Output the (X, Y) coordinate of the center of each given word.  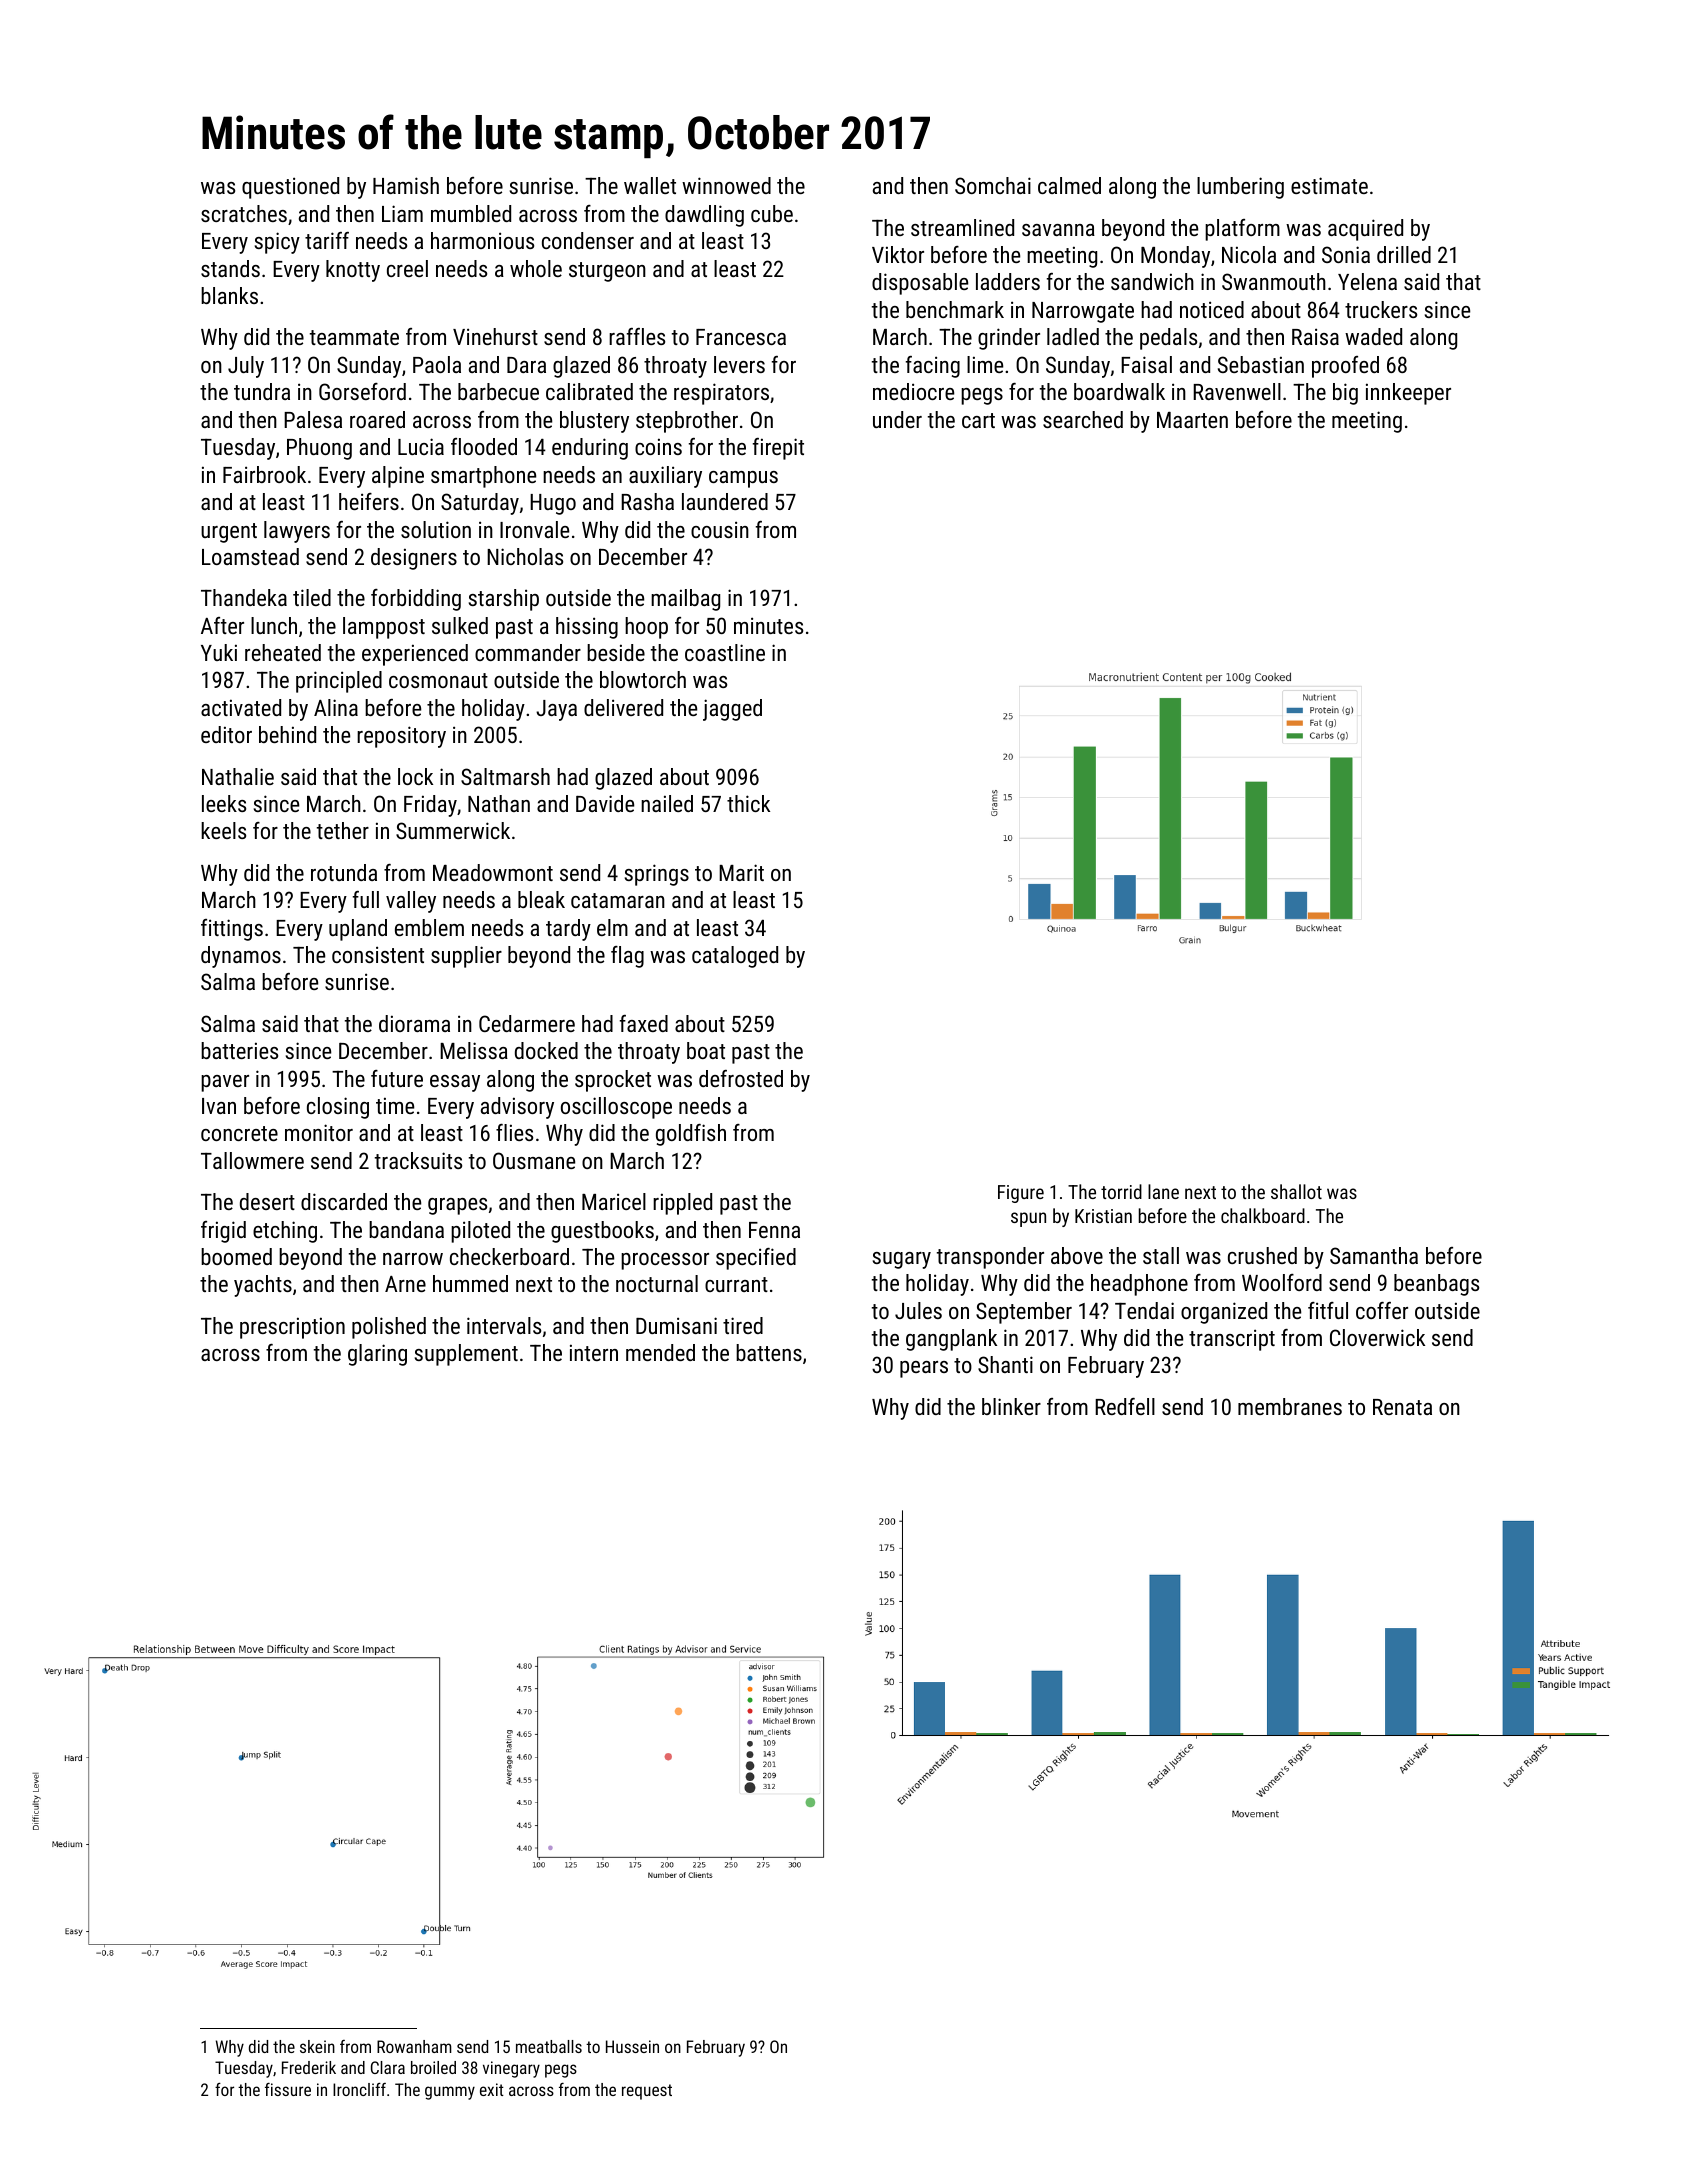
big (1345, 394)
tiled (312, 597)
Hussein (632, 2046)
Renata (1402, 1407)
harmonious (482, 240)
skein (317, 2046)
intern (594, 1352)
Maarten (1192, 419)
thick (748, 803)
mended (660, 1352)
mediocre (913, 391)
